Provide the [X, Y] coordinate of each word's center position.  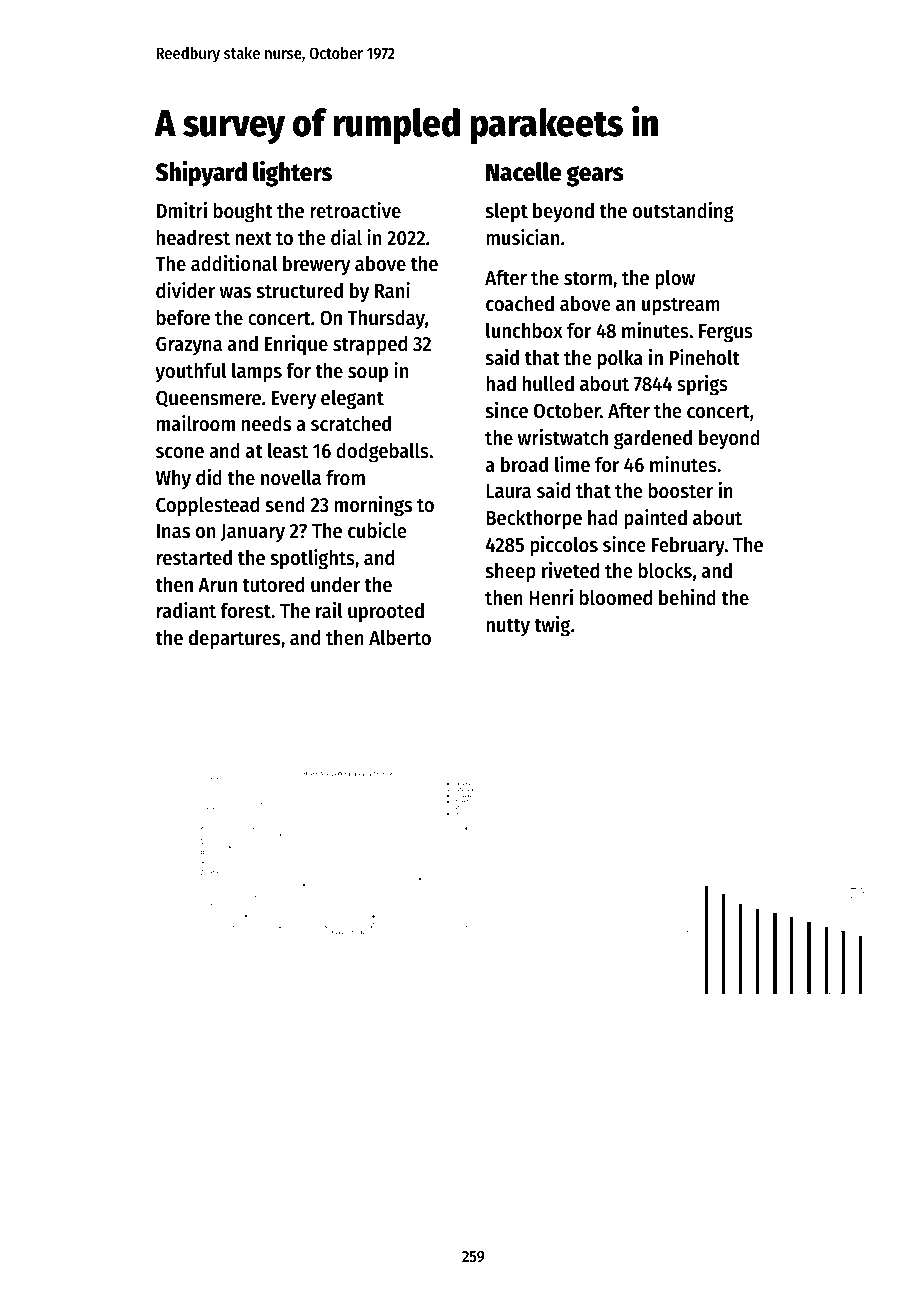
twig [552, 626]
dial [346, 237]
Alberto [400, 637]
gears [595, 176]
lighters [292, 173]
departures [234, 639]
